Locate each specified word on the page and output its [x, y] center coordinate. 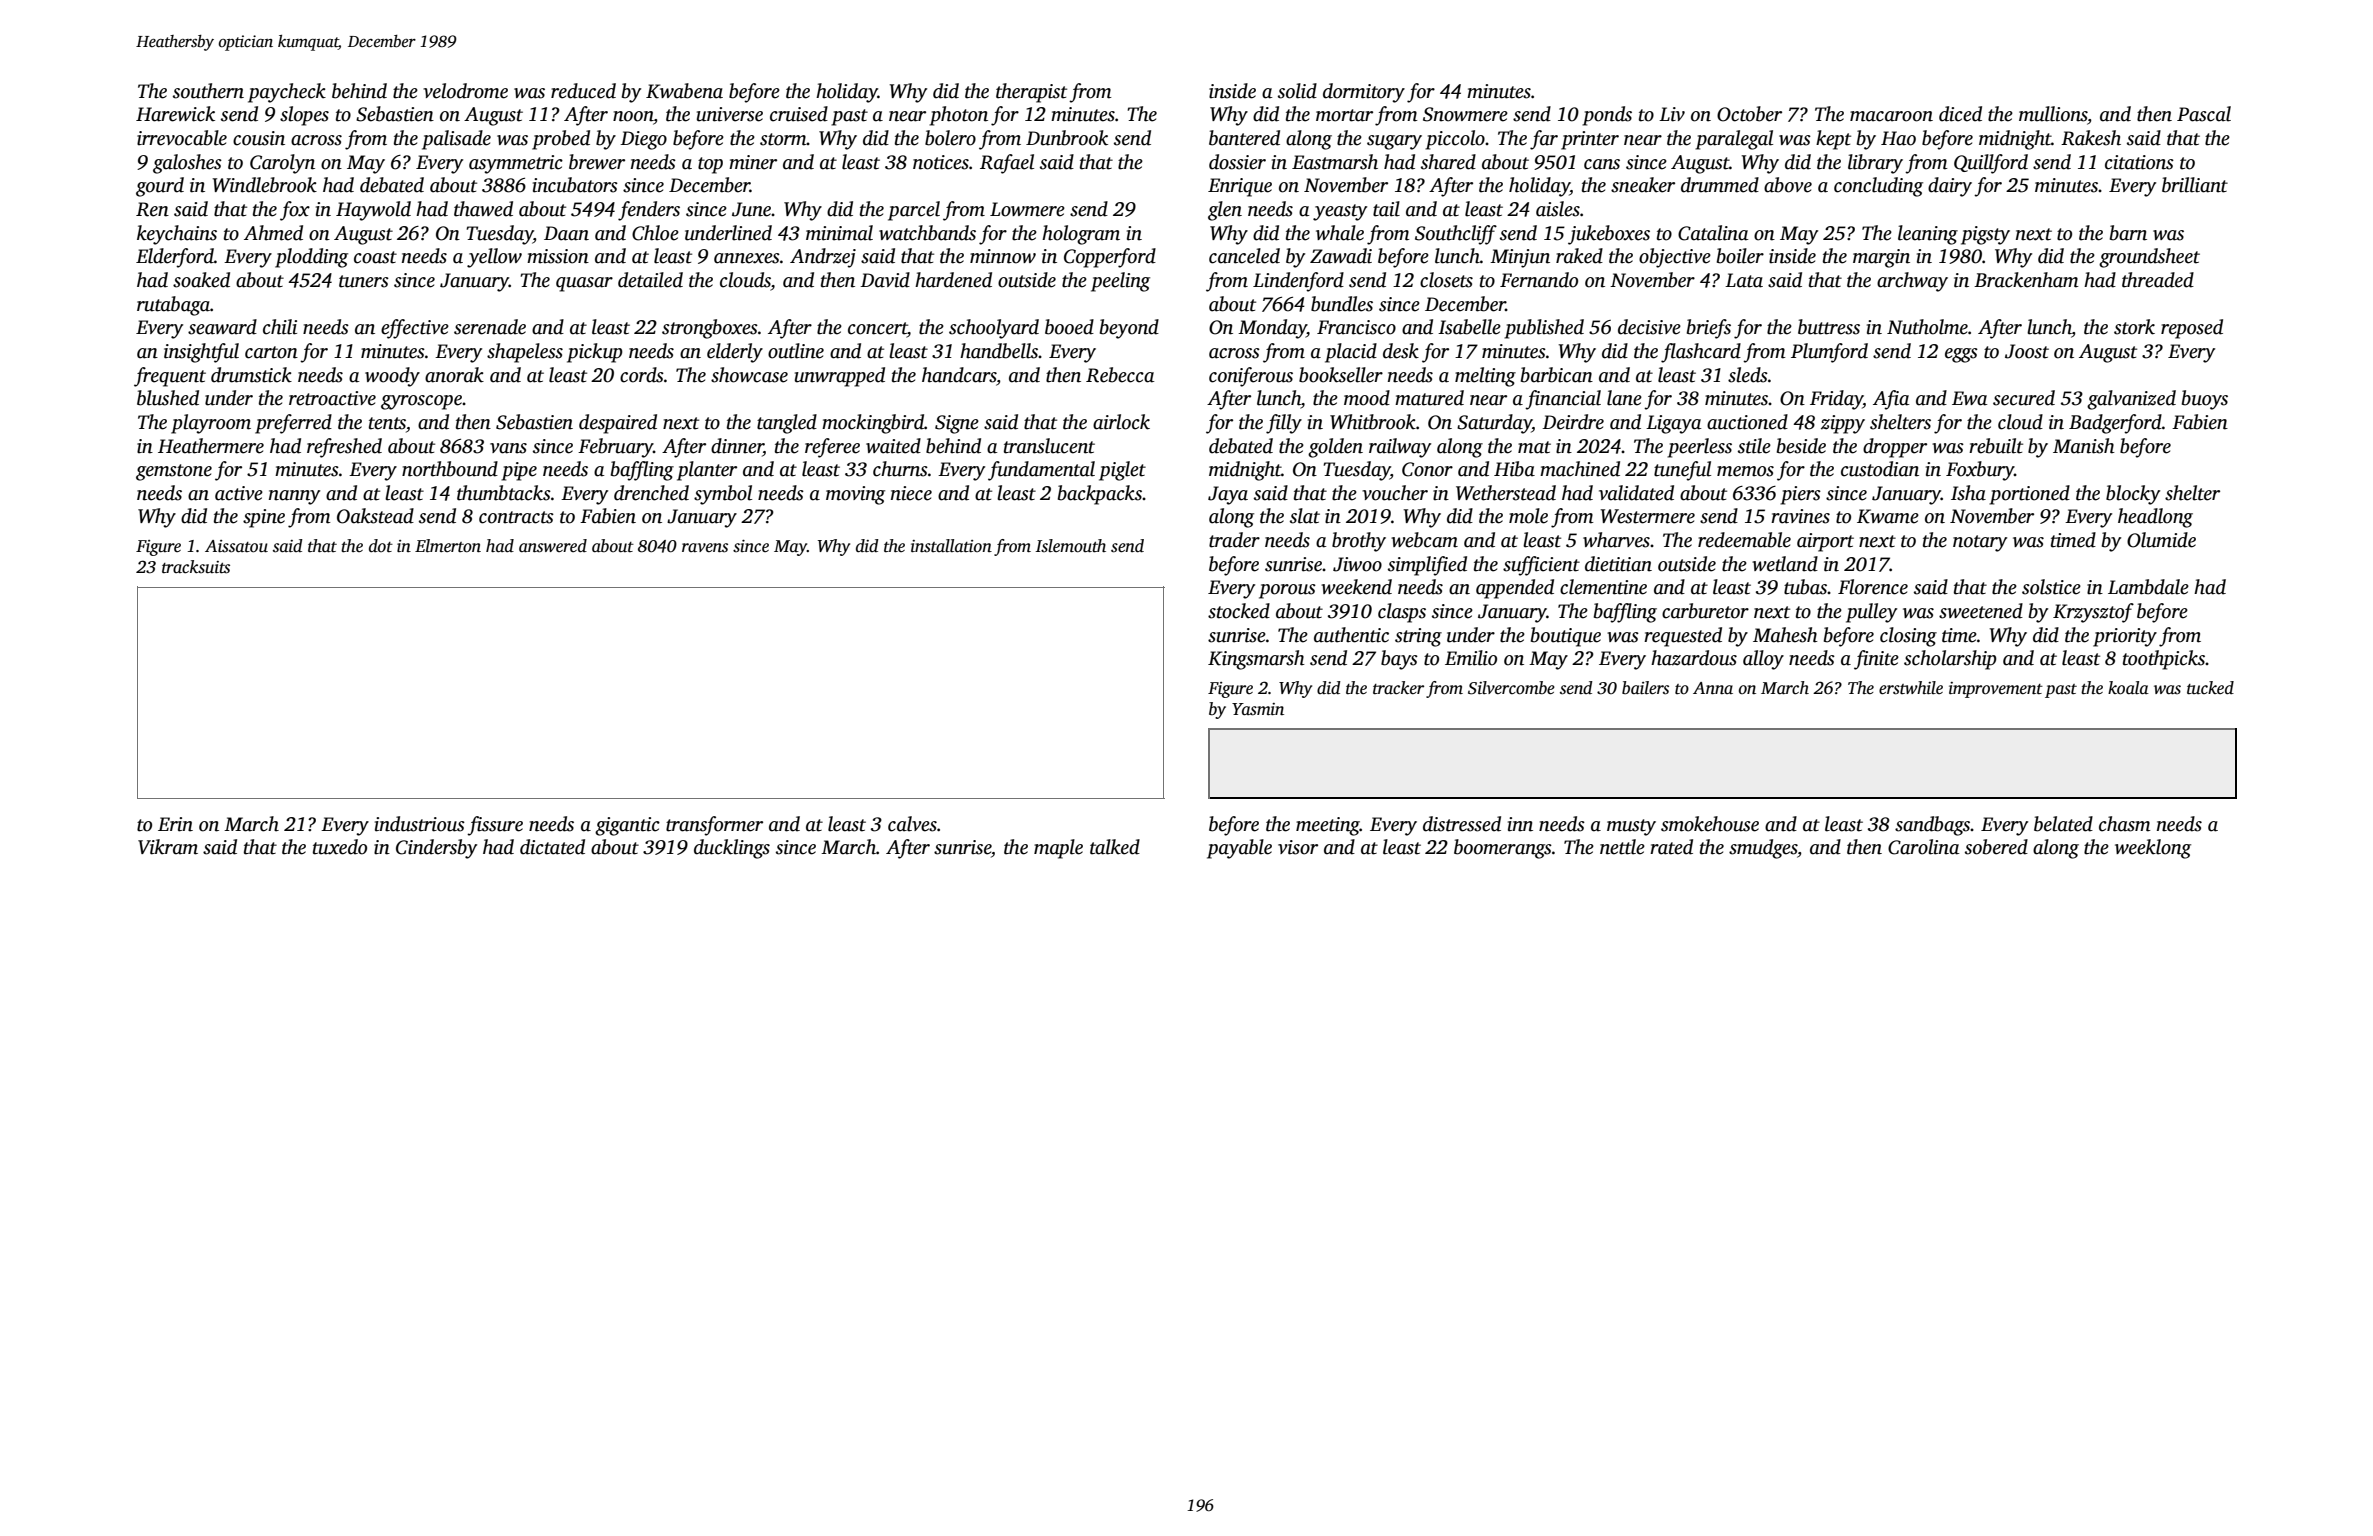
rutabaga [173, 306]
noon [633, 117]
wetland [1785, 564]
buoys [2205, 400]
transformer [714, 826]
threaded [2158, 280]
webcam [1424, 540]
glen [1225, 211]
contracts [516, 517]
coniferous [1251, 377]
